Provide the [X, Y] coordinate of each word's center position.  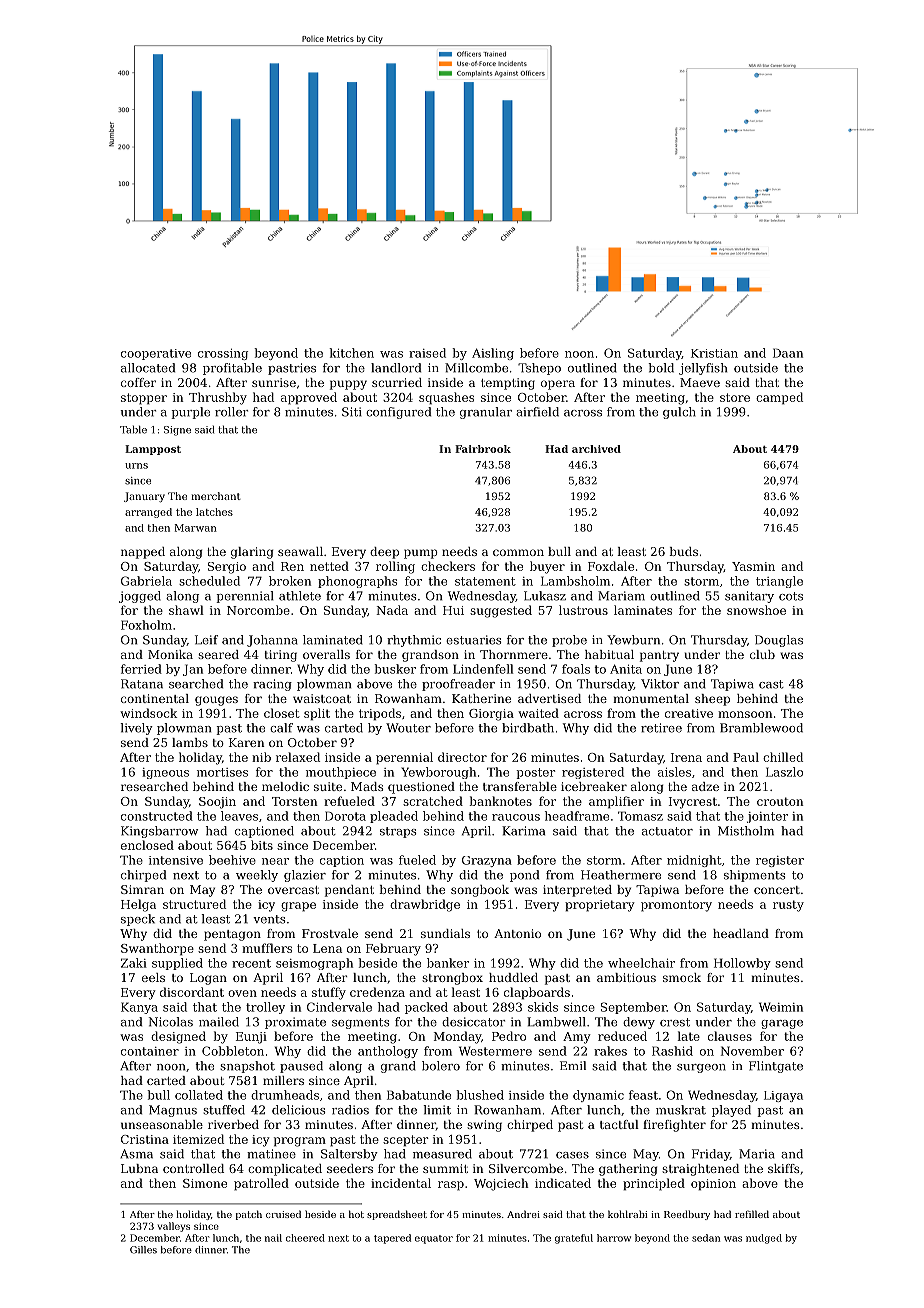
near [275, 861]
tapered [392, 1239]
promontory [676, 906]
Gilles [143, 1250]
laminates [643, 610]
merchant [216, 496]
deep [384, 553]
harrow [614, 1238]
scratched [433, 801]
